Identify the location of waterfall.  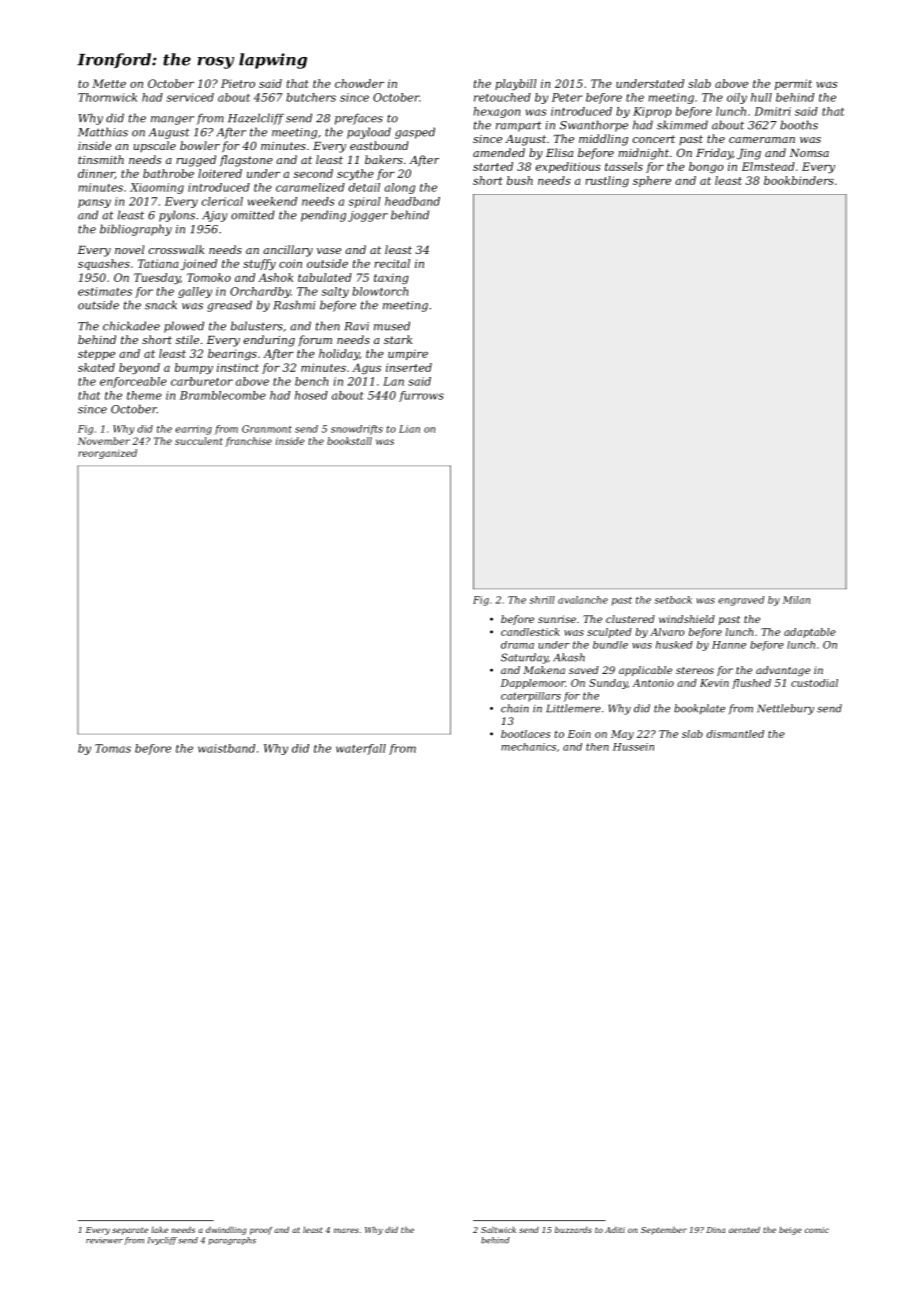
(361, 749).
